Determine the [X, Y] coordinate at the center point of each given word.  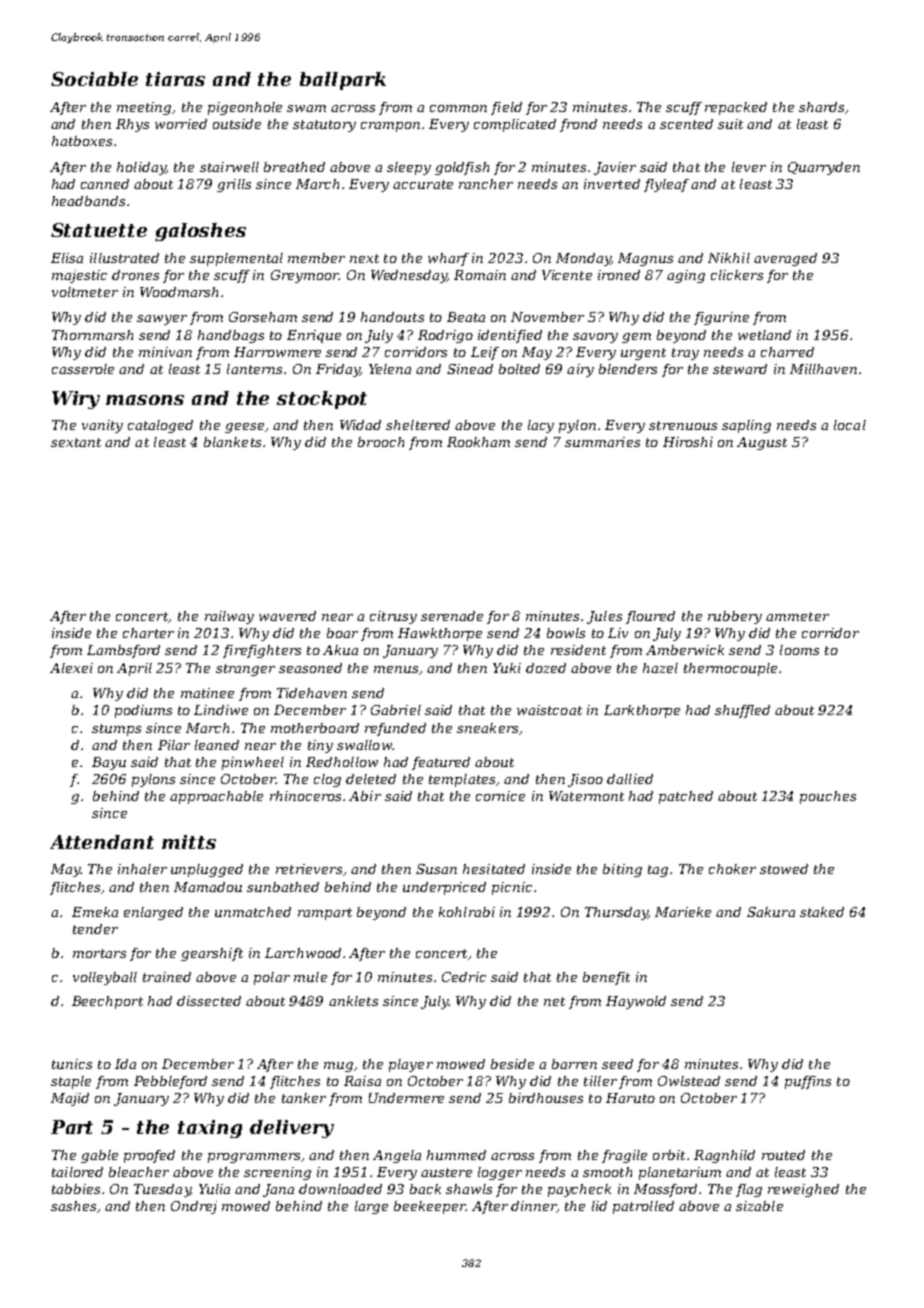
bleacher [139, 1172]
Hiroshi [688, 442]
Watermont [586, 796]
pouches [828, 797]
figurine [721, 318]
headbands [88, 201]
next [364, 258]
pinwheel [253, 763]
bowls [566, 633]
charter [148, 633]
